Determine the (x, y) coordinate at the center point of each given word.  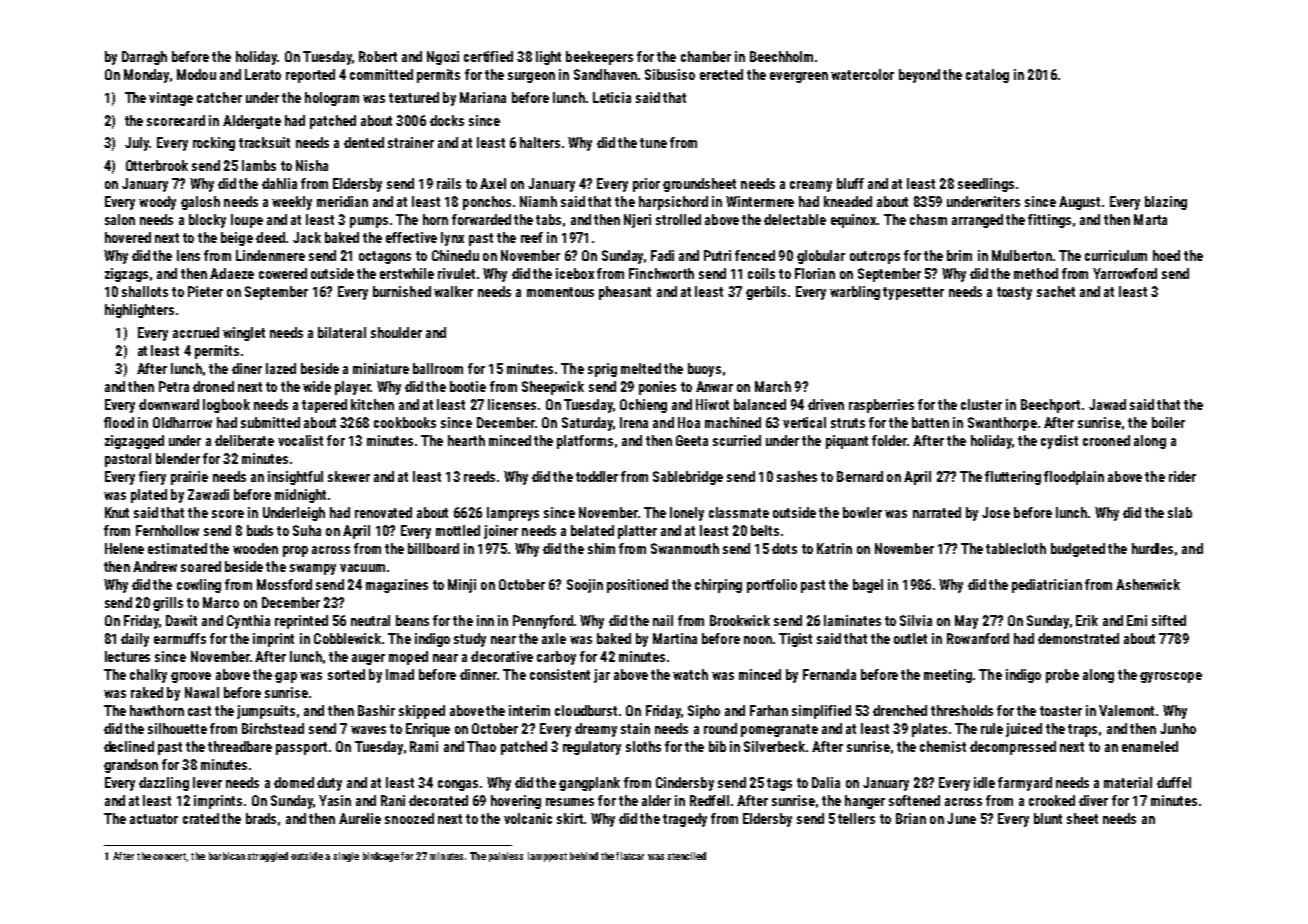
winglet (244, 334)
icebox (575, 273)
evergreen (799, 77)
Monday (146, 76)
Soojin (585, 586)
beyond (919, 76)
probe (1062, 676)
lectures (127, 656)
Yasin (335, 800)
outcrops (875, 257)
